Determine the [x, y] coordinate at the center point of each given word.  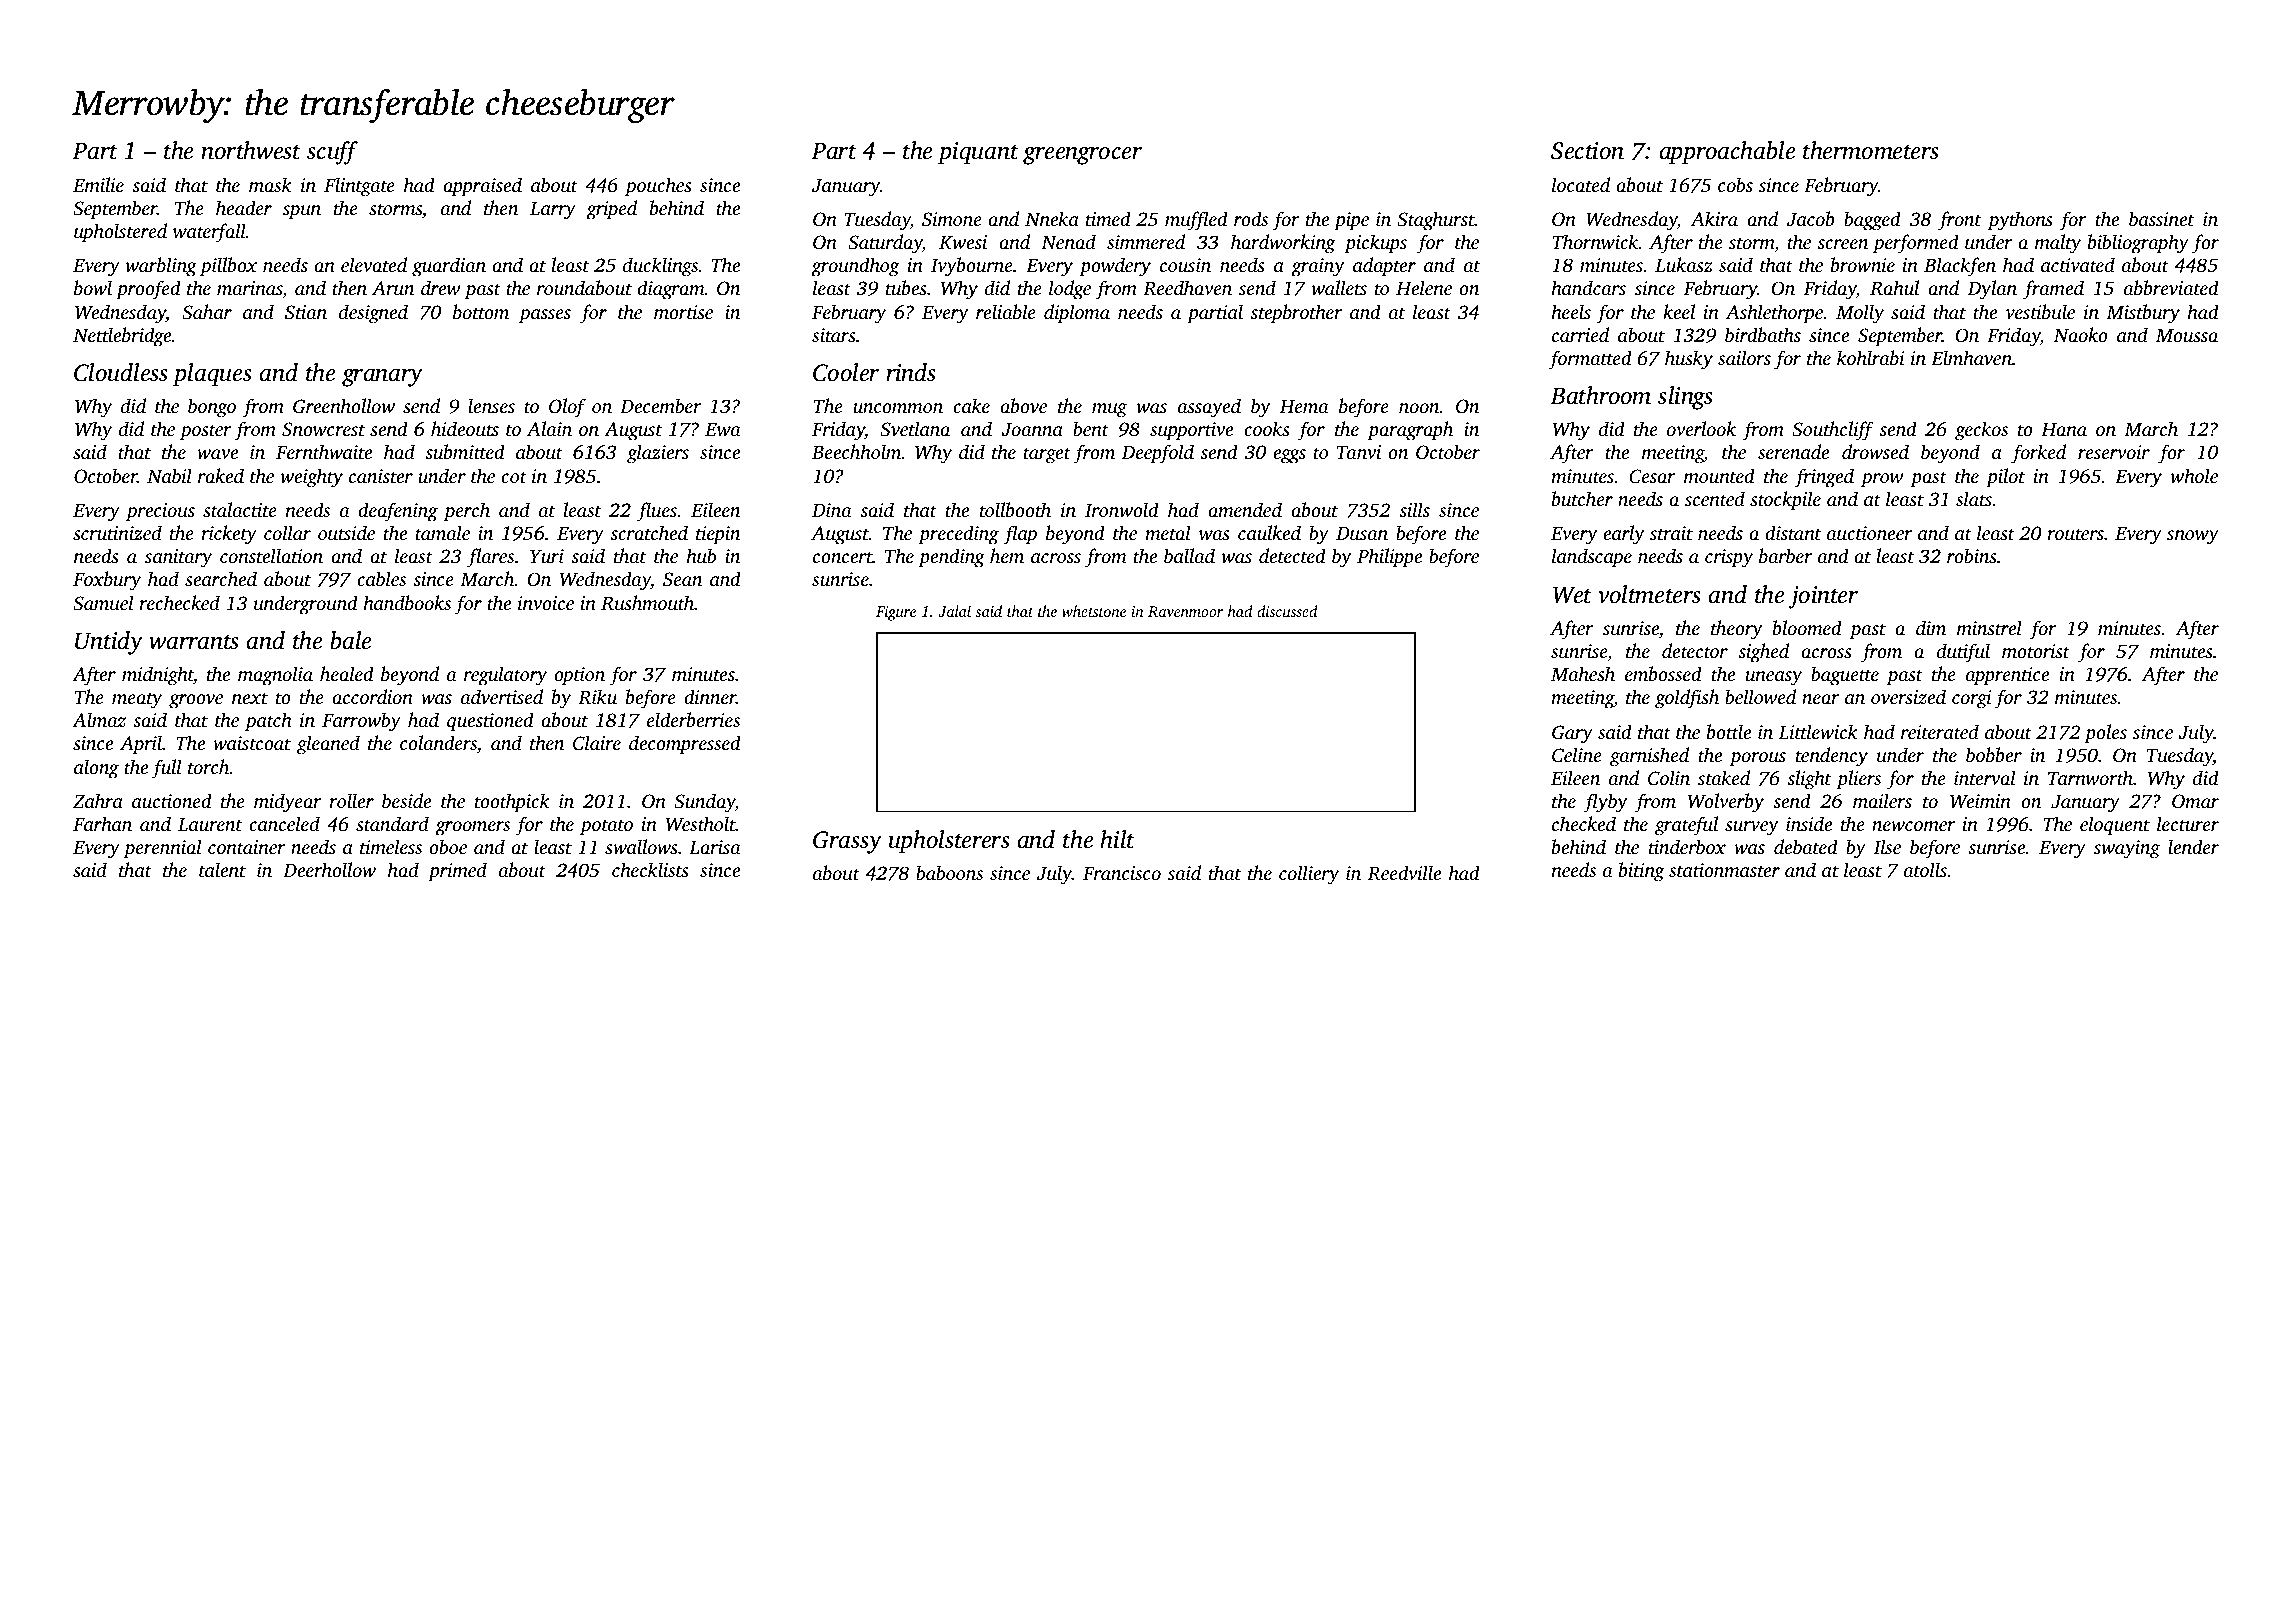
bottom [481, 311]
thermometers [1871, 150]
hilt [1117, 839]
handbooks [407, 602]
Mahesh [1583, 673]
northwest [251, 150]
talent [222, 869]
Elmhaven [1971, 357]
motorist [2036, 651]
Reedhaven [1187, 288]
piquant [978, 153]
